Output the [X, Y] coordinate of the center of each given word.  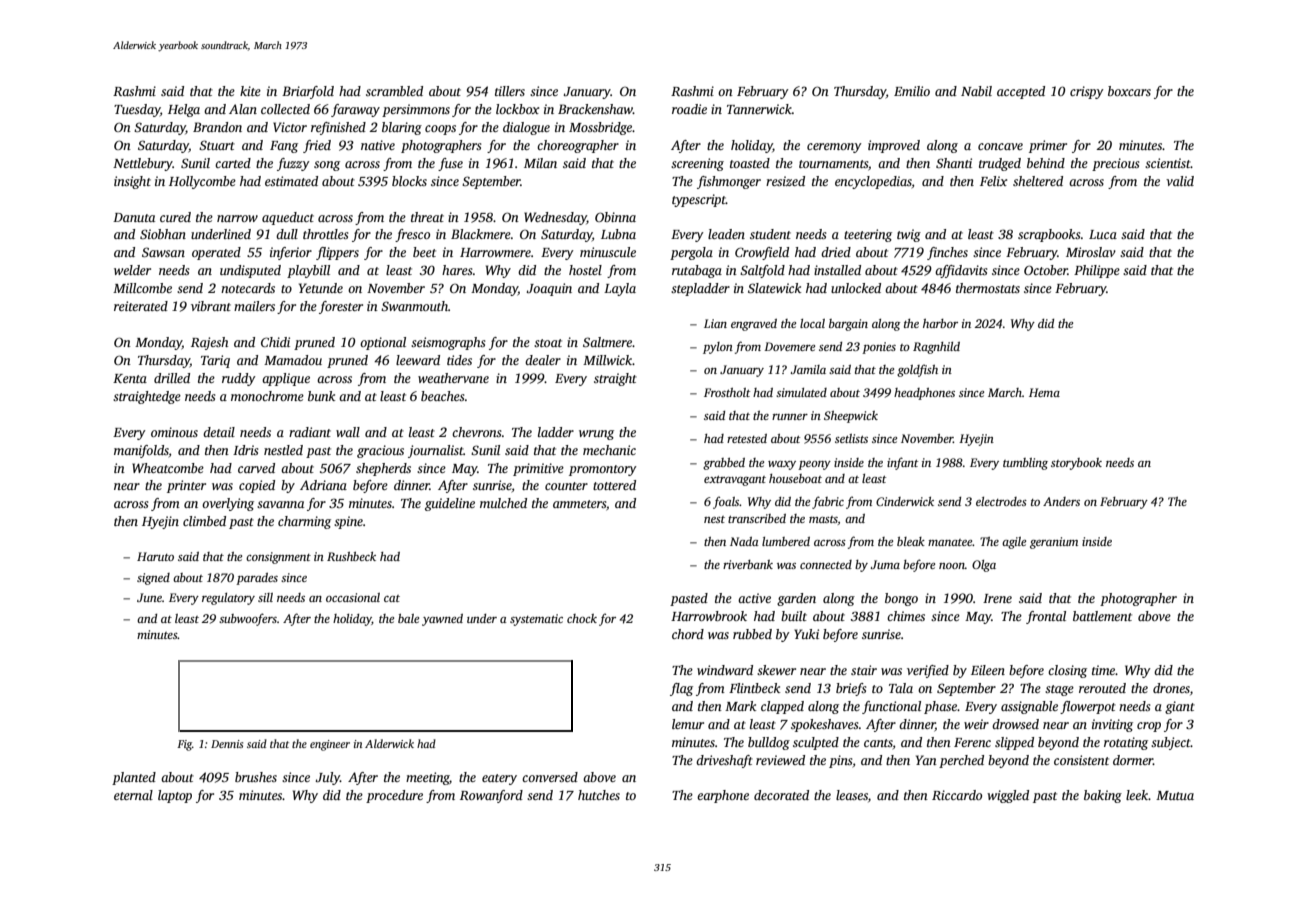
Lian [715, 323]
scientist [1168, 163]
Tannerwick [759, 109]
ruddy [239, 379]
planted [134, 778]
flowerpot [1088, 707]
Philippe [1097, 271]
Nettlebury [143, 164]
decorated [781, 795]
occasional [353, 597]
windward [725, 670]
